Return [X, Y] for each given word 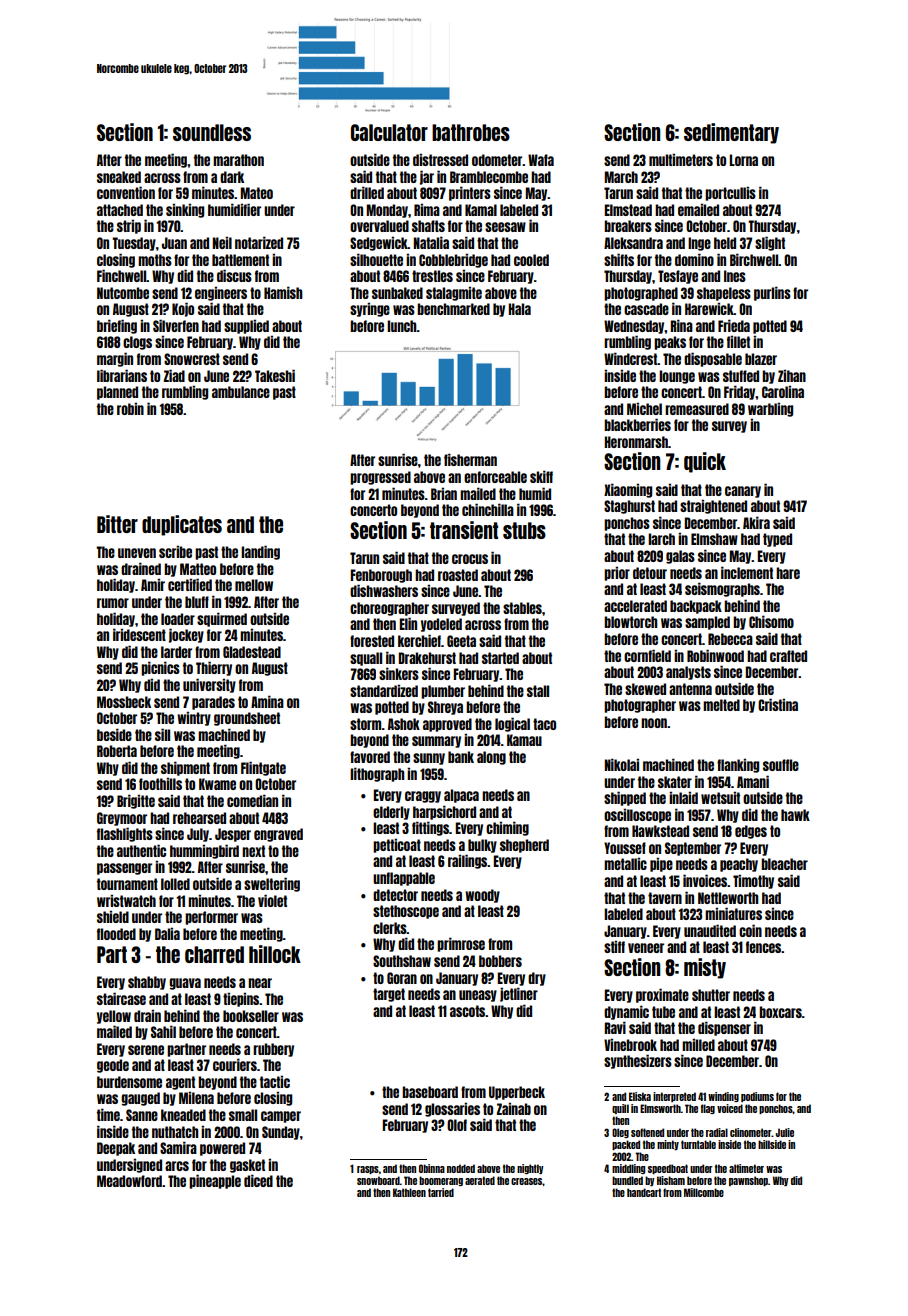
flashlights [125, 834]
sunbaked [397, 293]
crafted [788, 656]
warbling [770, 409]
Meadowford [129, 1181]
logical [512, 724]
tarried [441, 1192]
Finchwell [122, 275]
